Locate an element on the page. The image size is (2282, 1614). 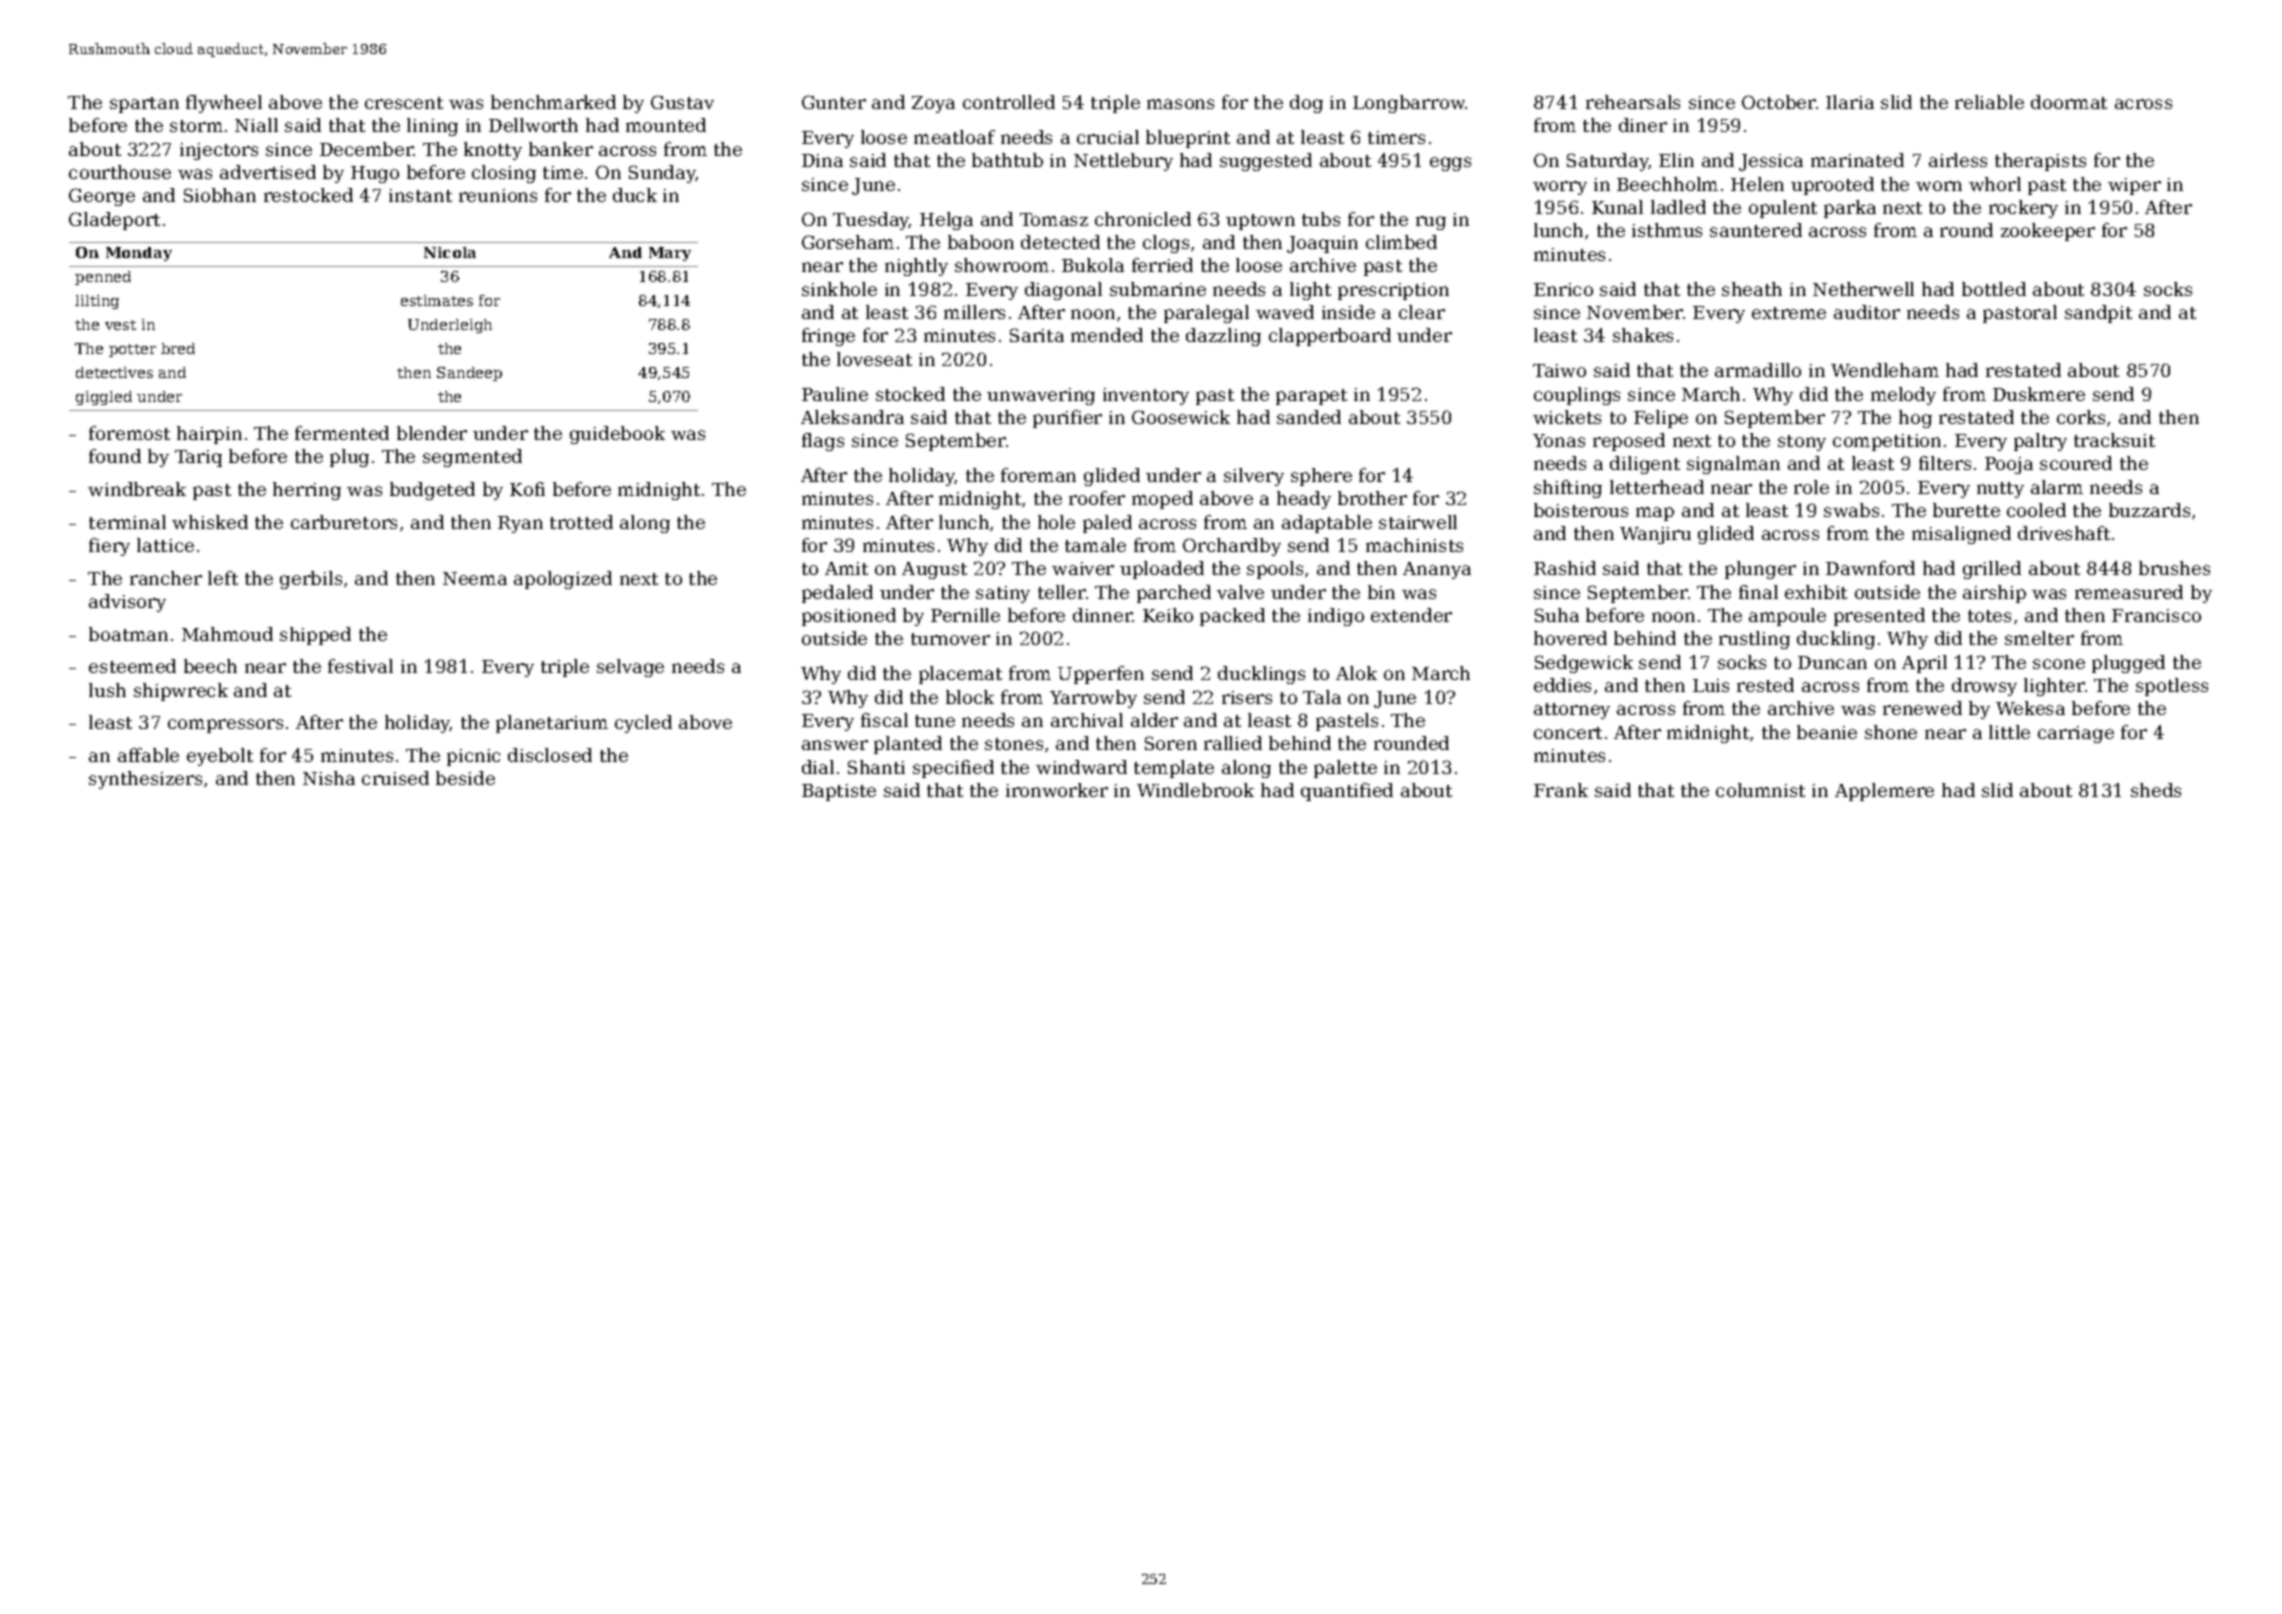
giggled is located at coordinates (104, 398).
